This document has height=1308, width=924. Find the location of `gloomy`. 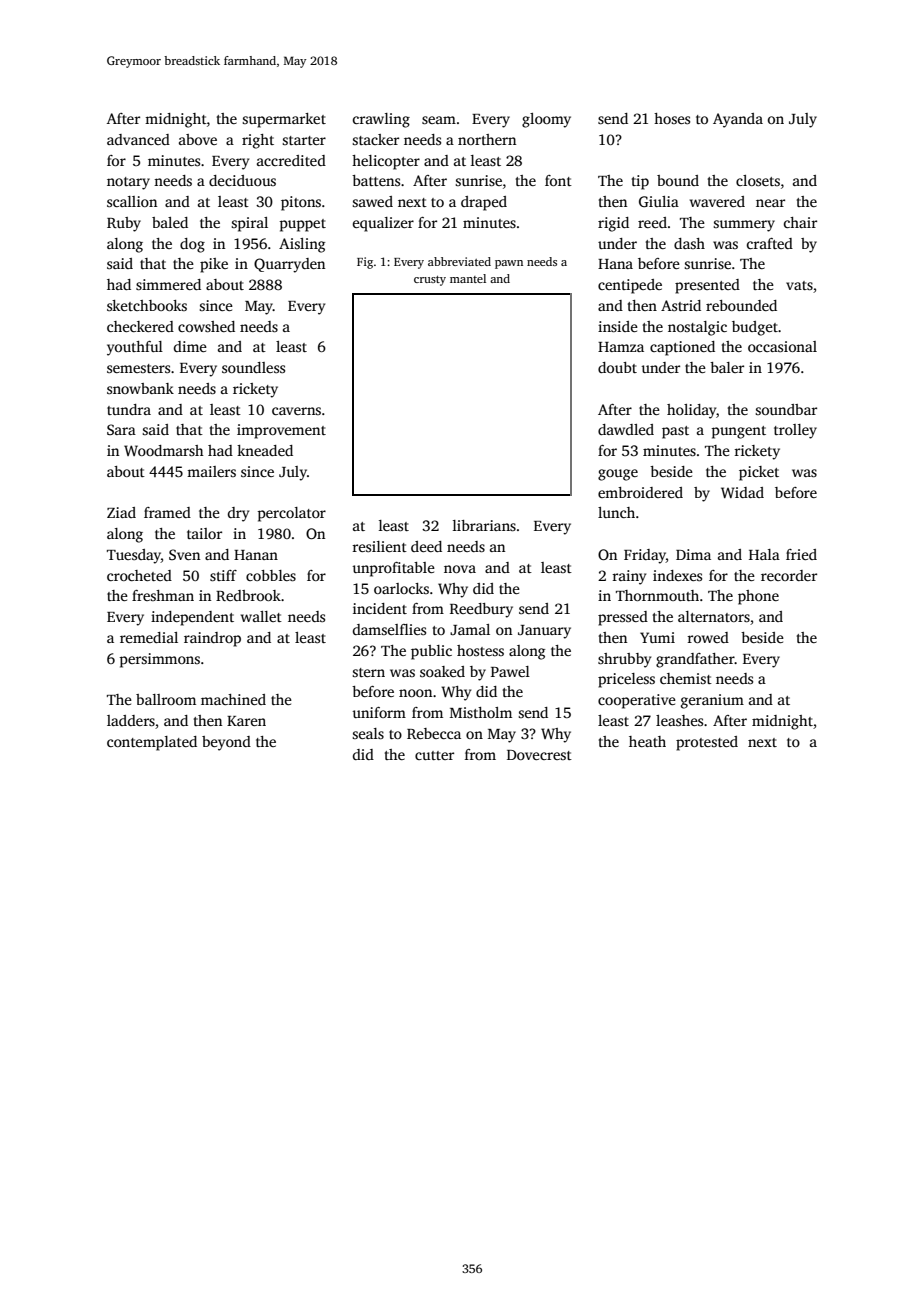

gloomy is located at coordinates (546, 120).
